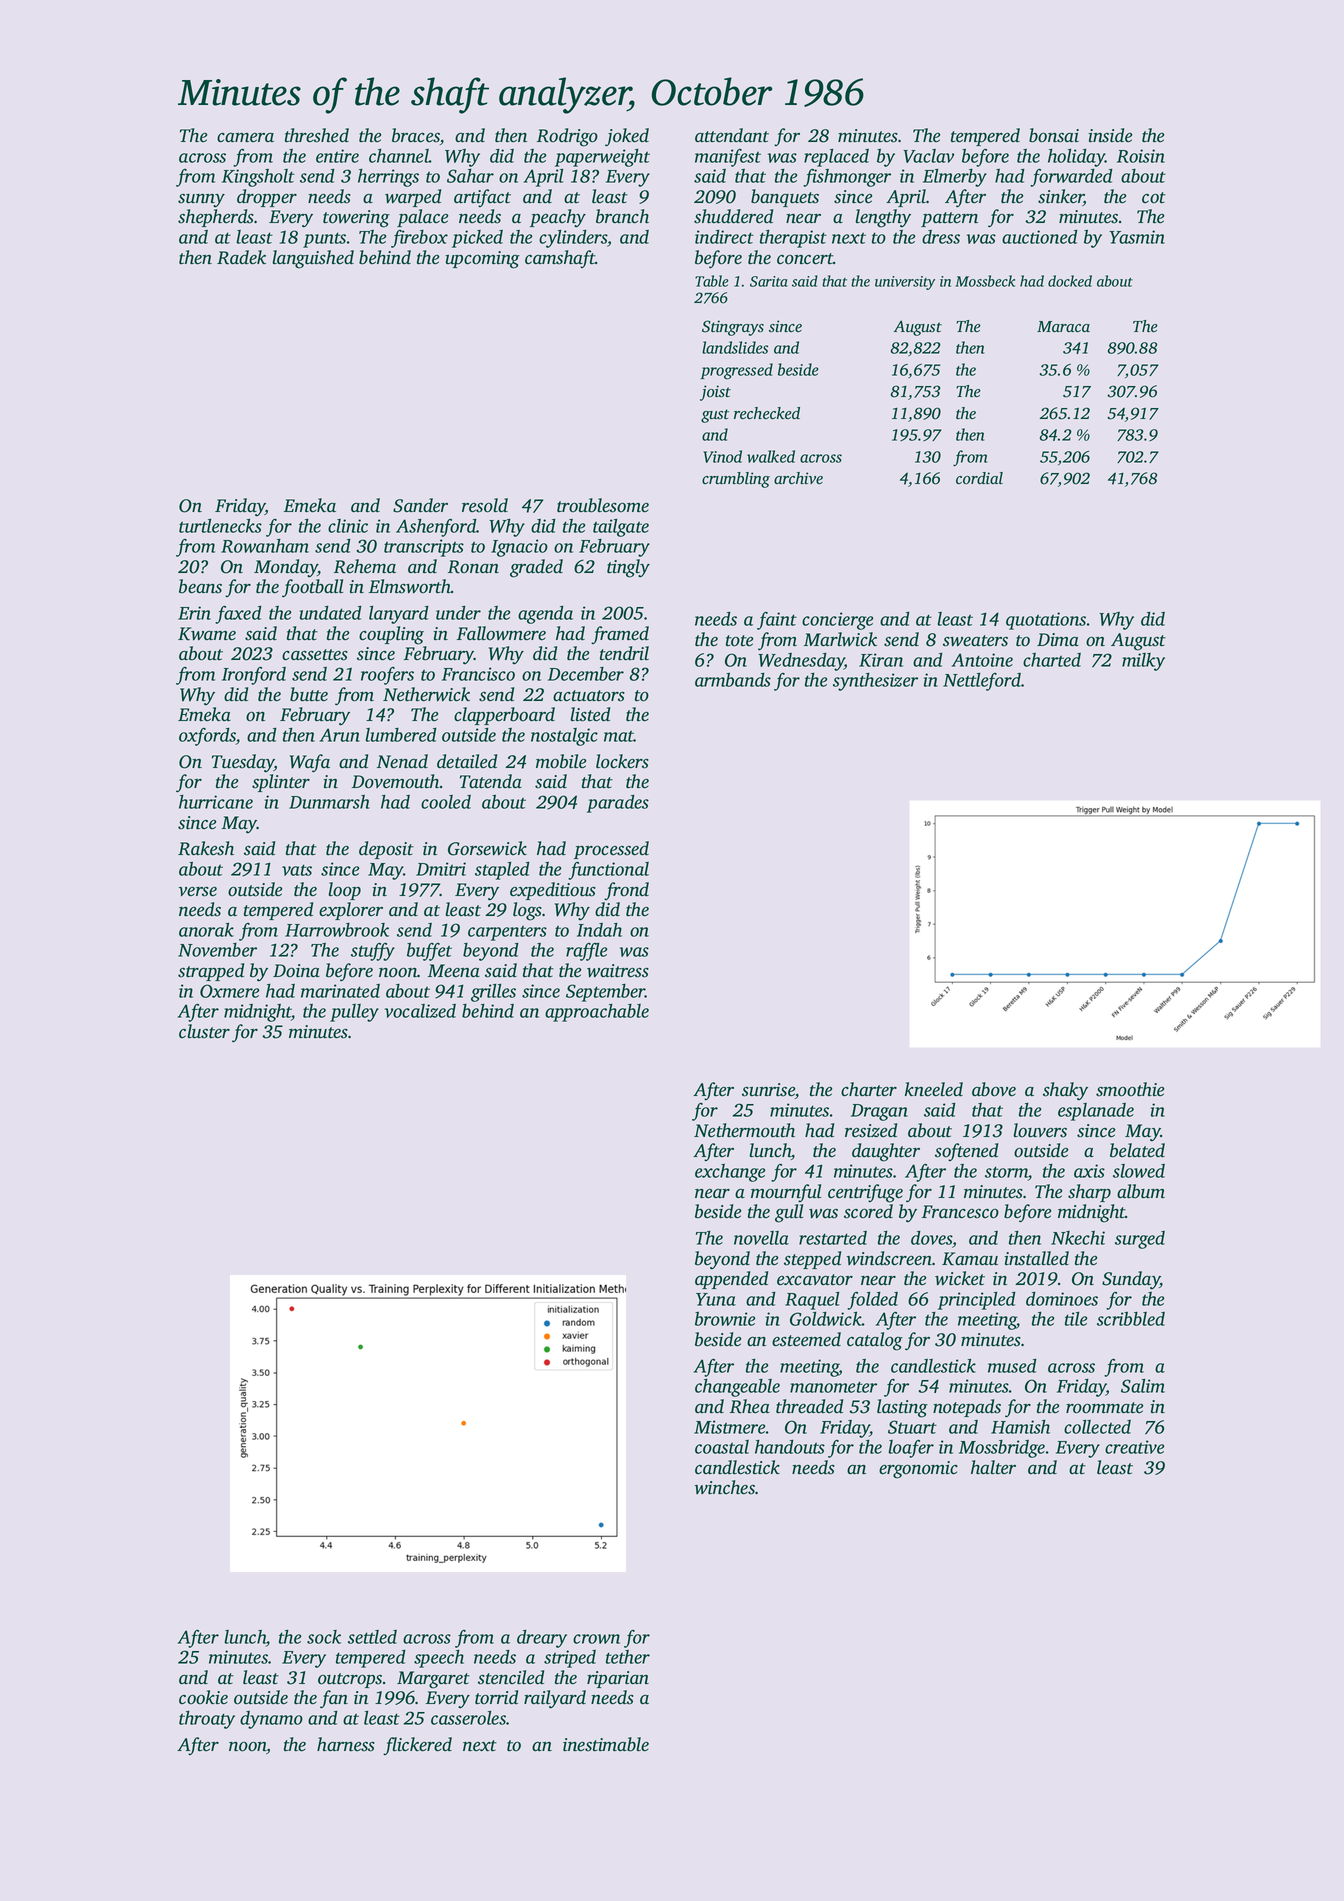 The width and height of the page is (1344, 1901). What do you see at coordinates (618, 1679) in the page?
I see `riparian` at bounding box center [618, 1679].
